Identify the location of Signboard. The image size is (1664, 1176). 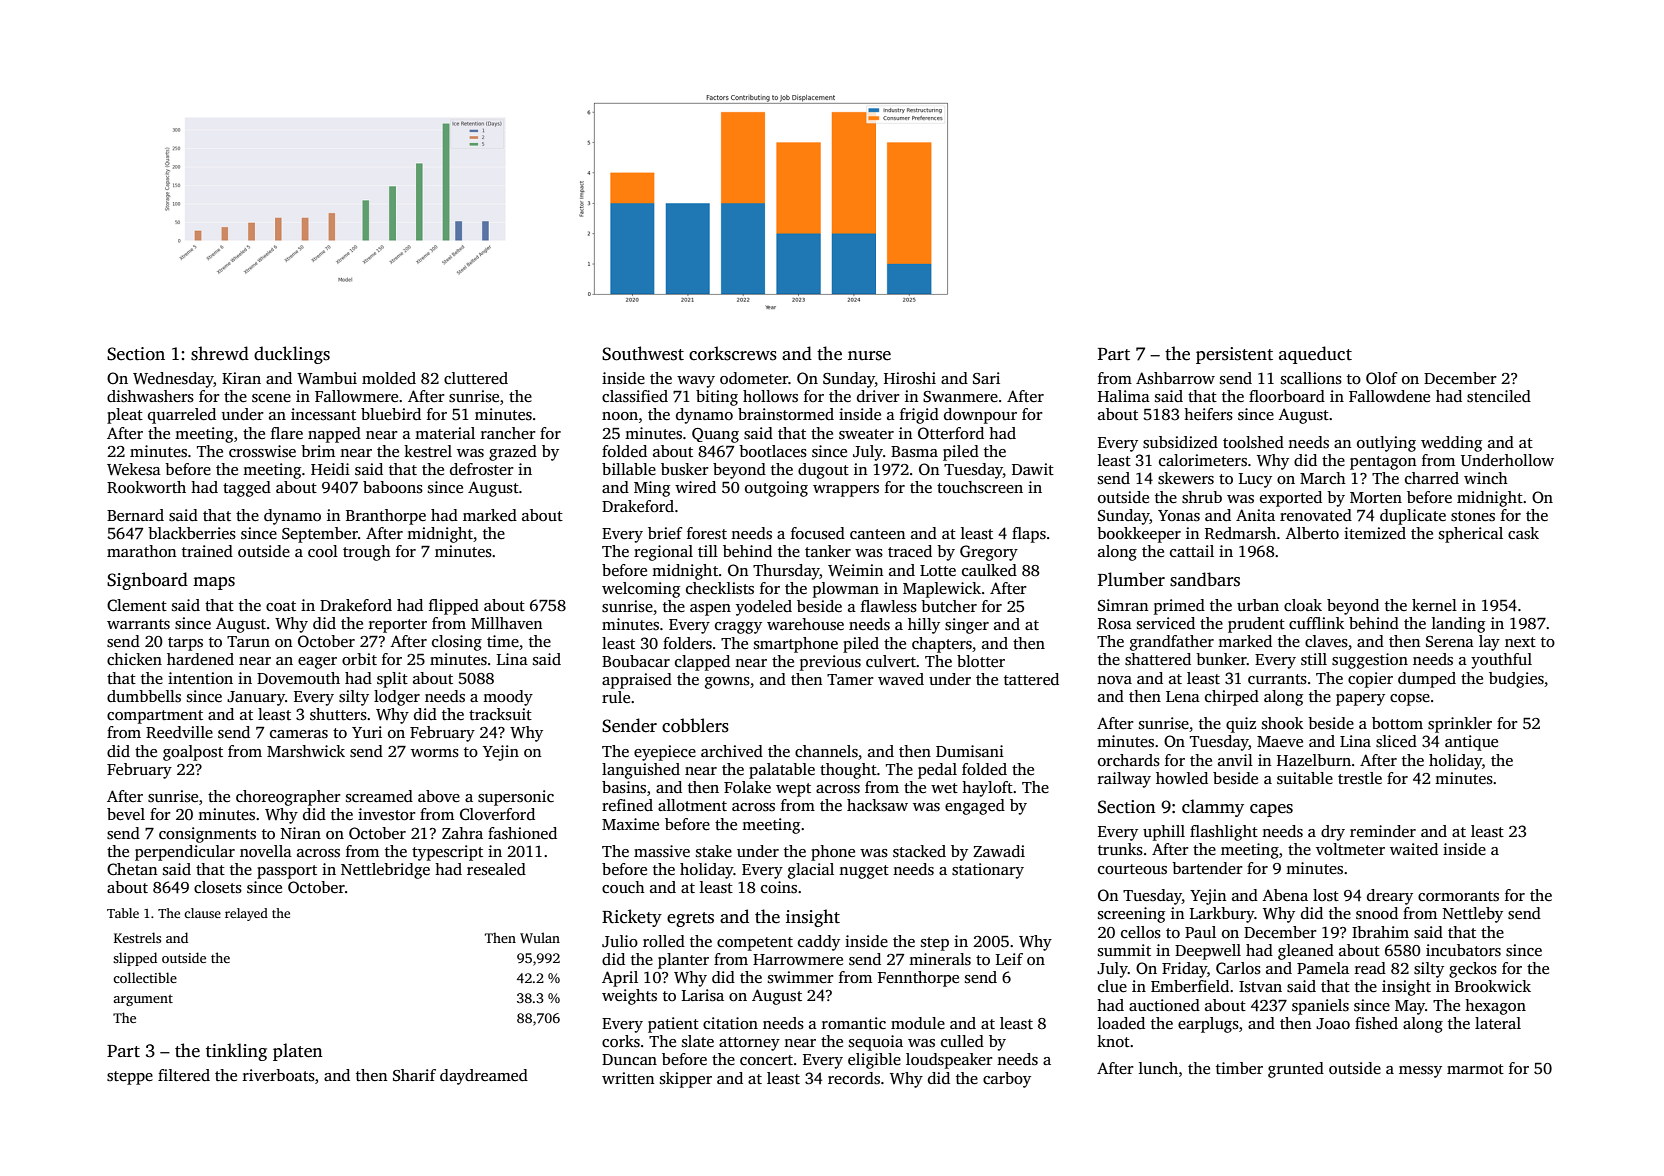
(147, 581).
